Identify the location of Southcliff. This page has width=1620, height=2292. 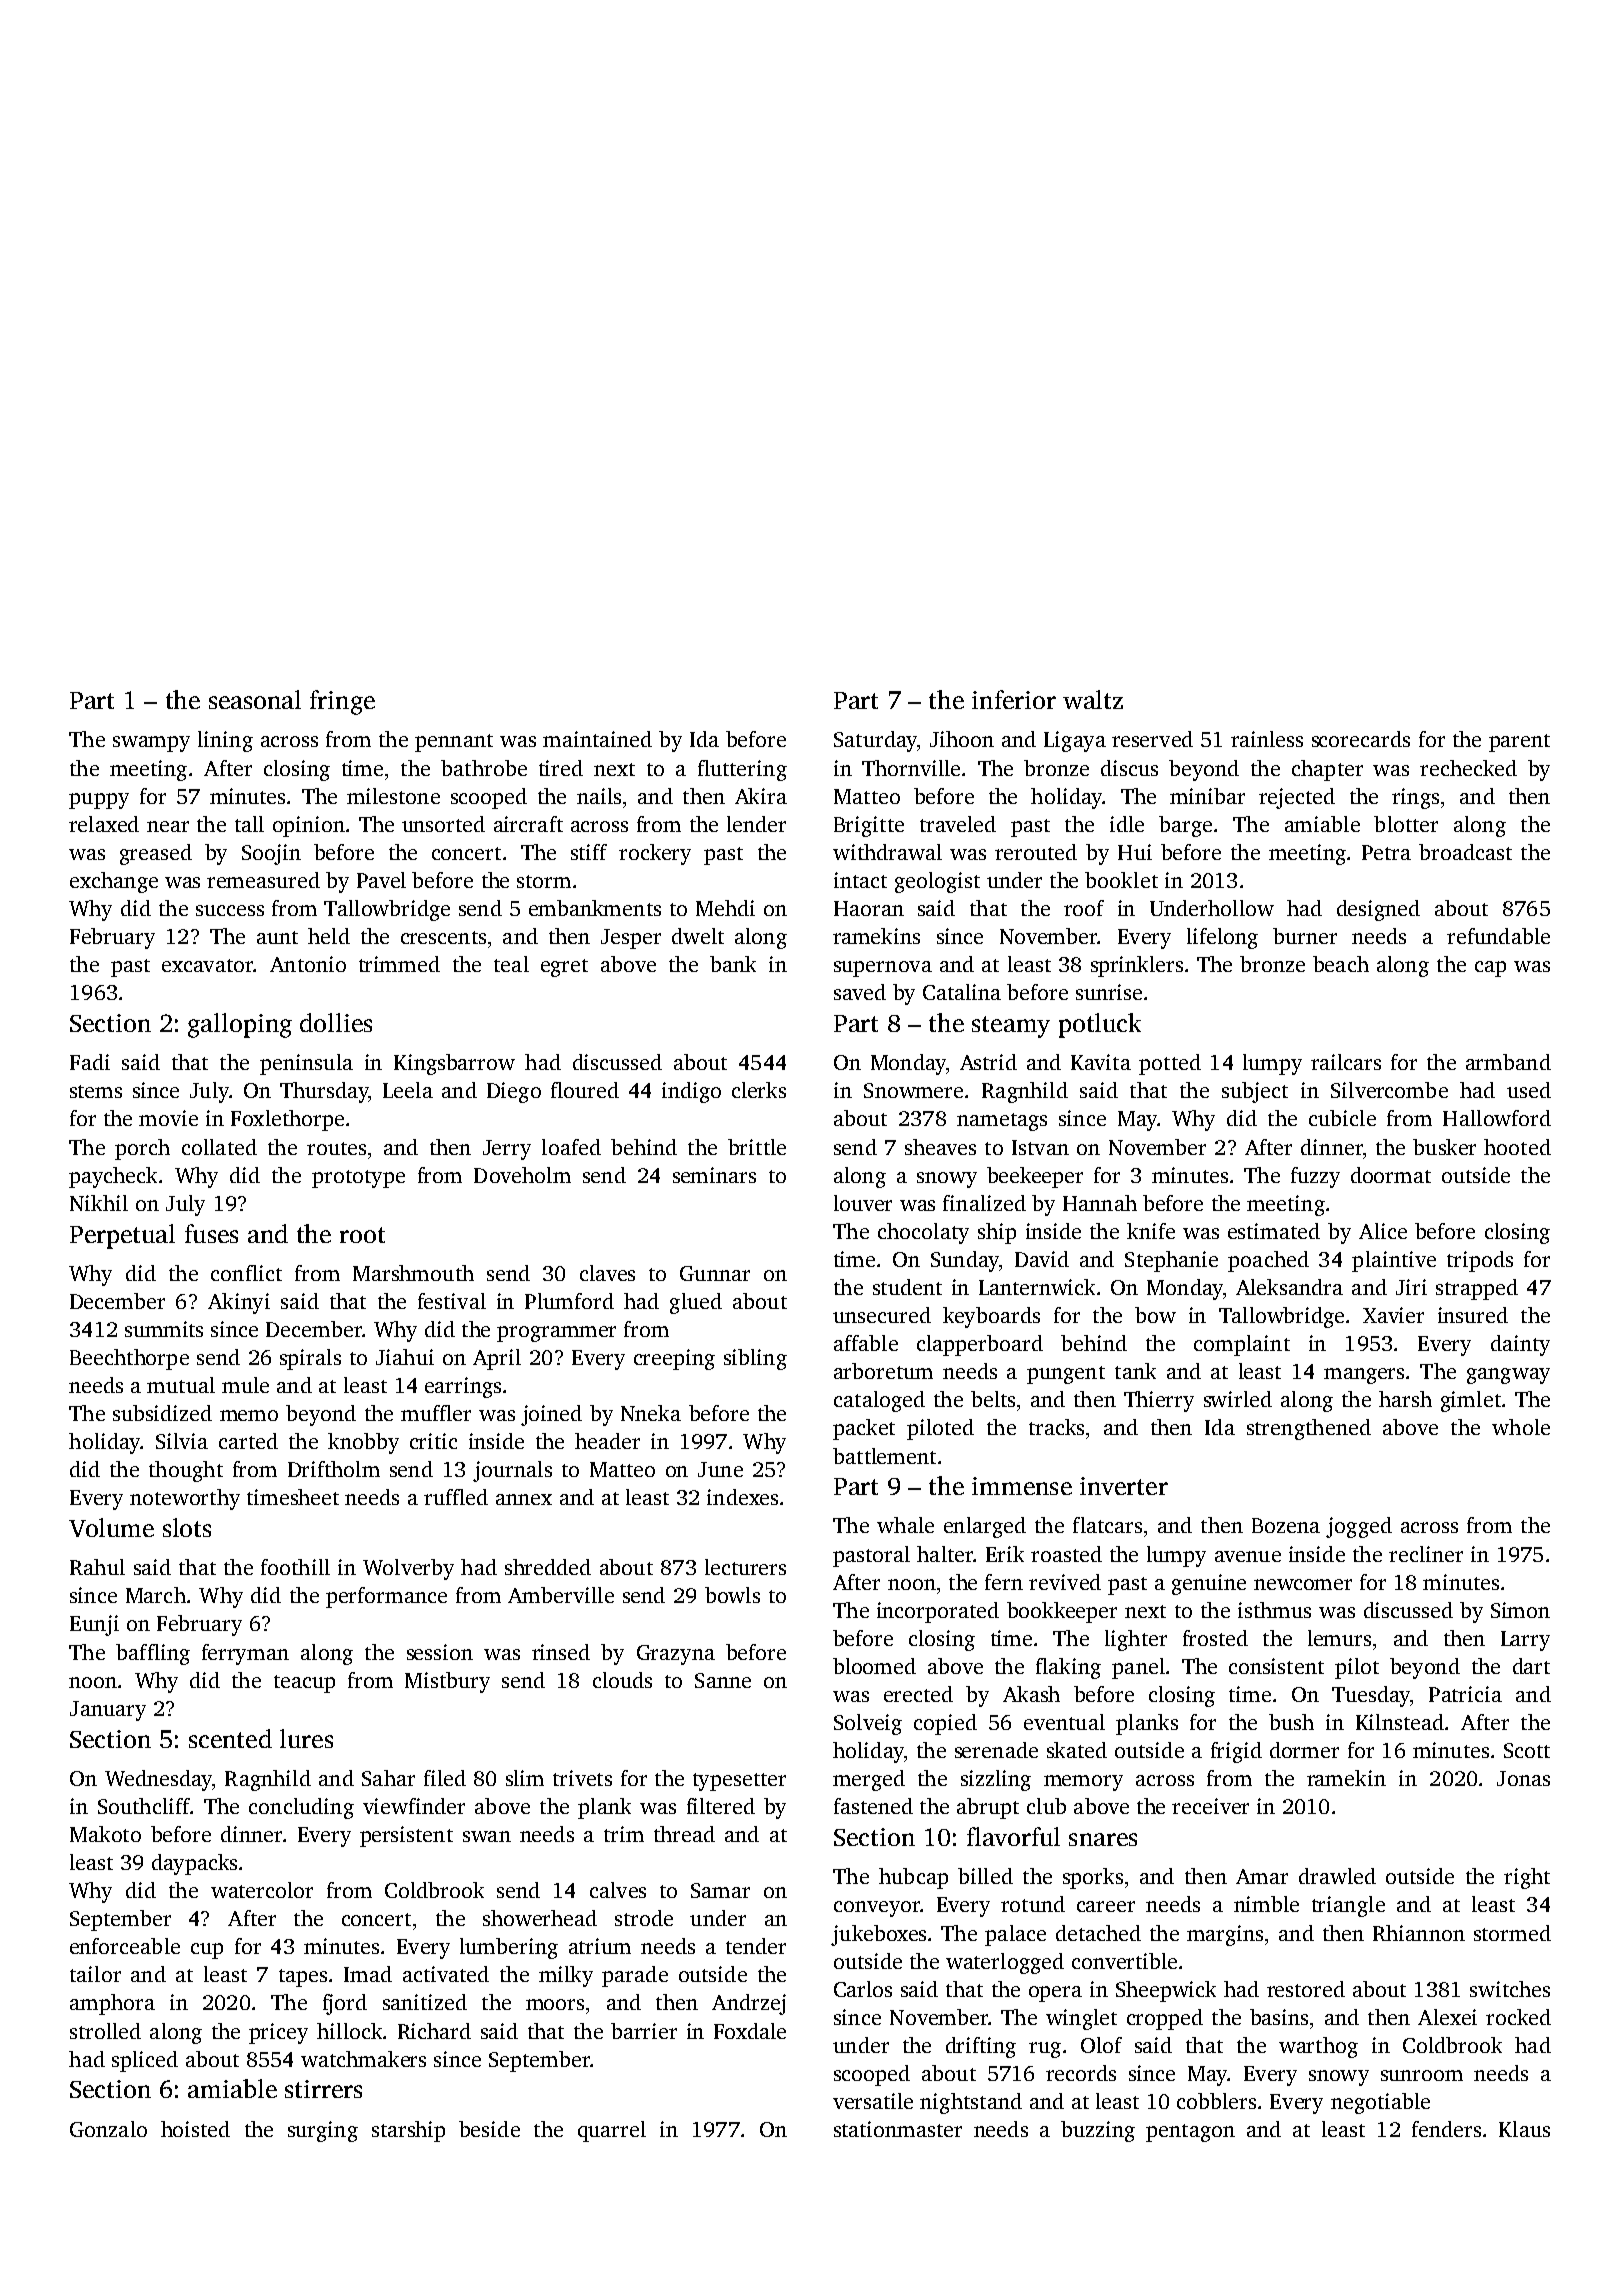
(144, 1806).
